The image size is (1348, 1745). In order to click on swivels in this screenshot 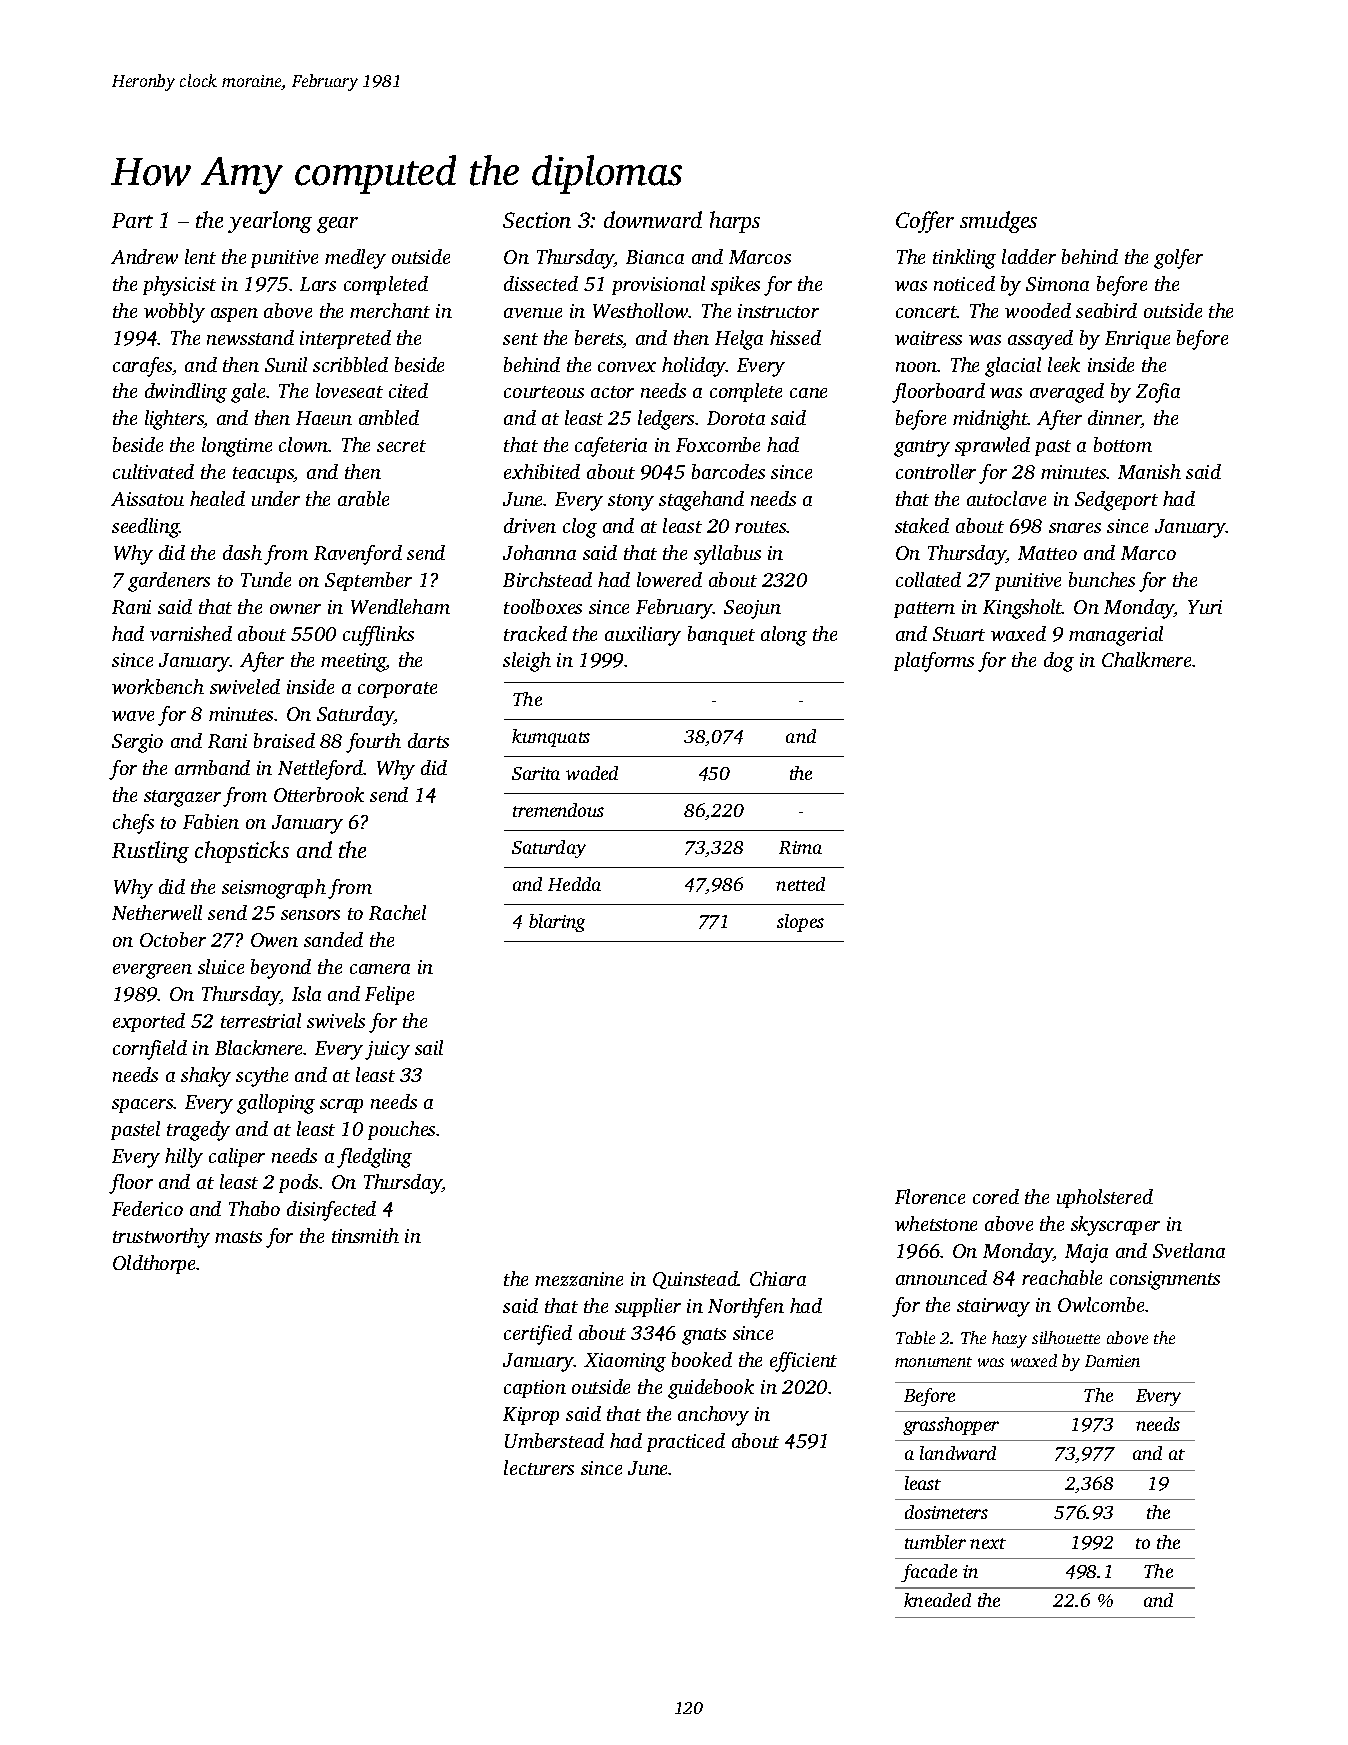, I will do `click(336, 1020)`.
